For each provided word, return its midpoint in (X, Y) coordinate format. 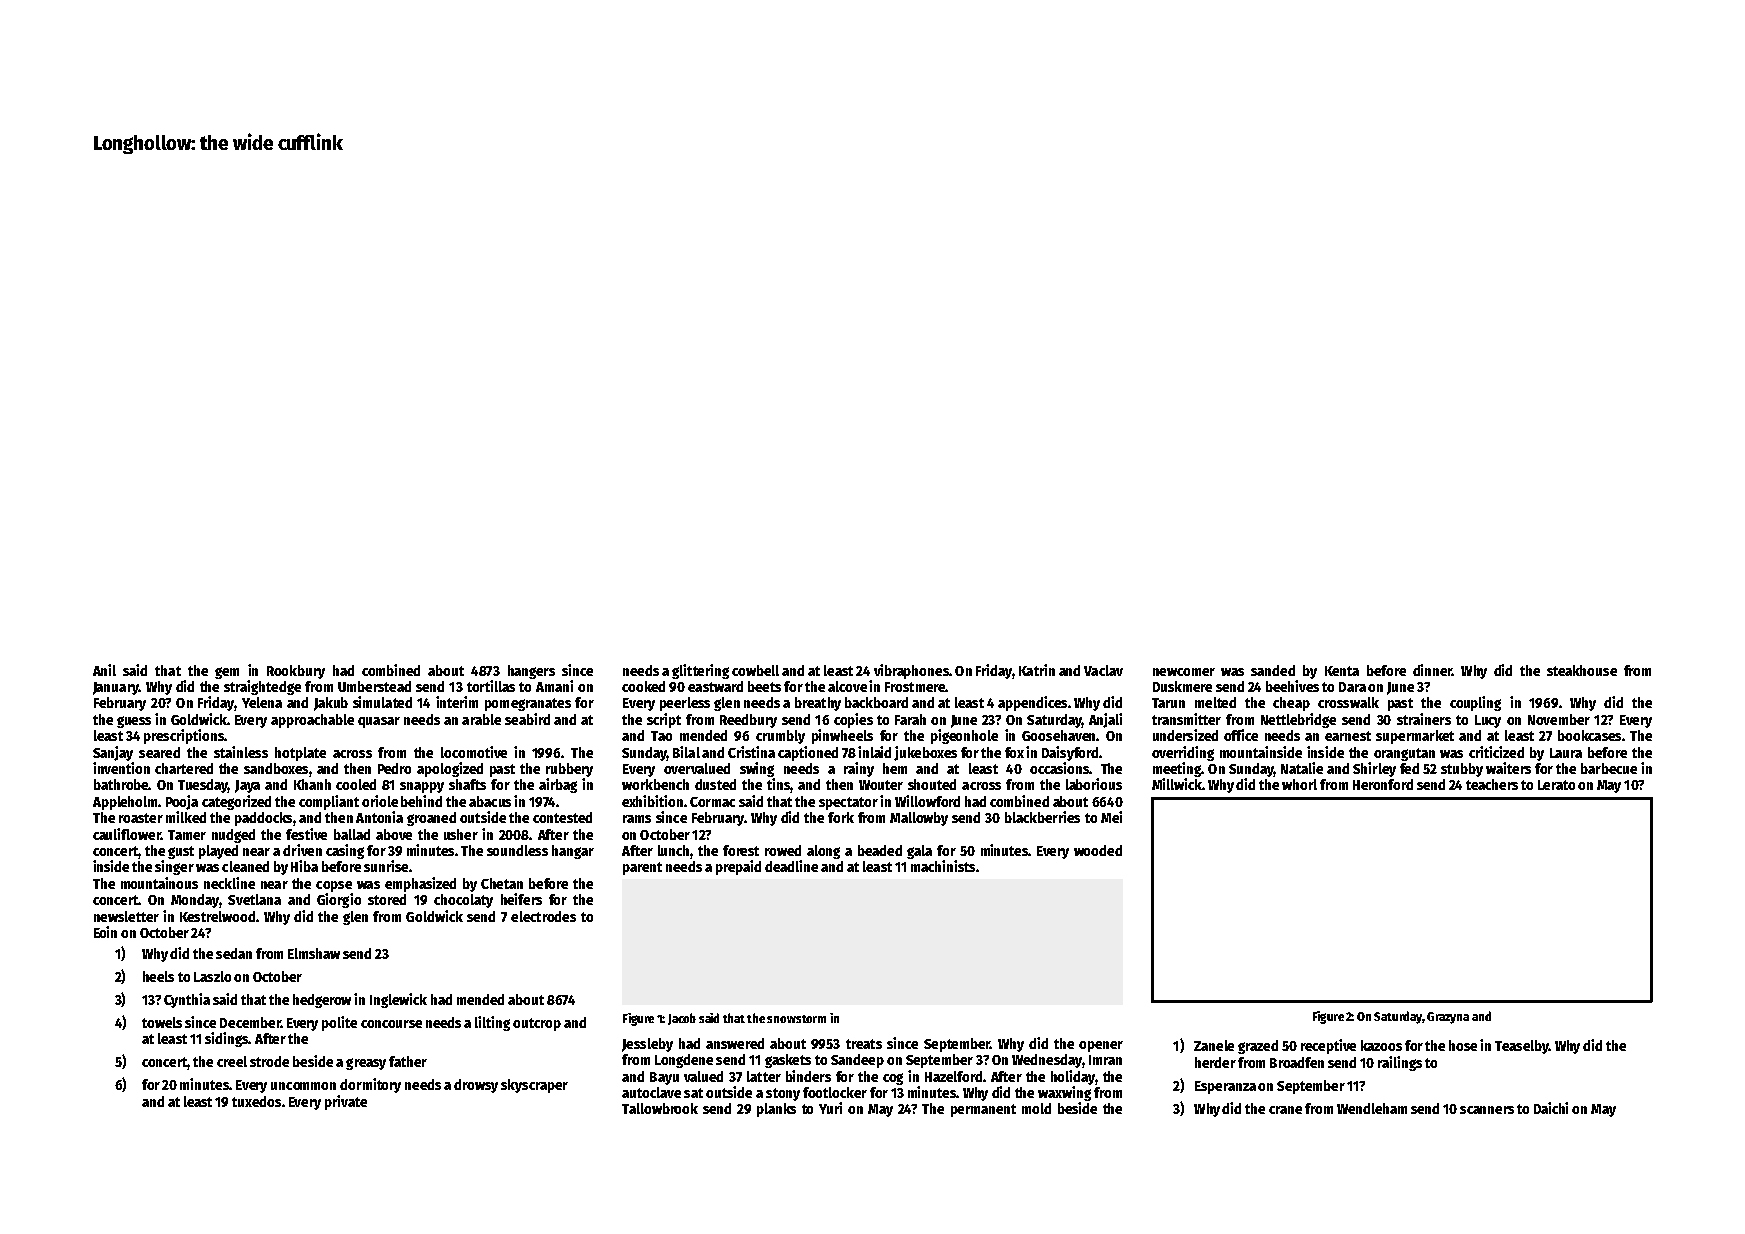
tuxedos (256, 1101)
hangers (531, 672)
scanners (1487, 1110)
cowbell (755, 670)
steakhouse (1582, 670)
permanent (983, 1110)
